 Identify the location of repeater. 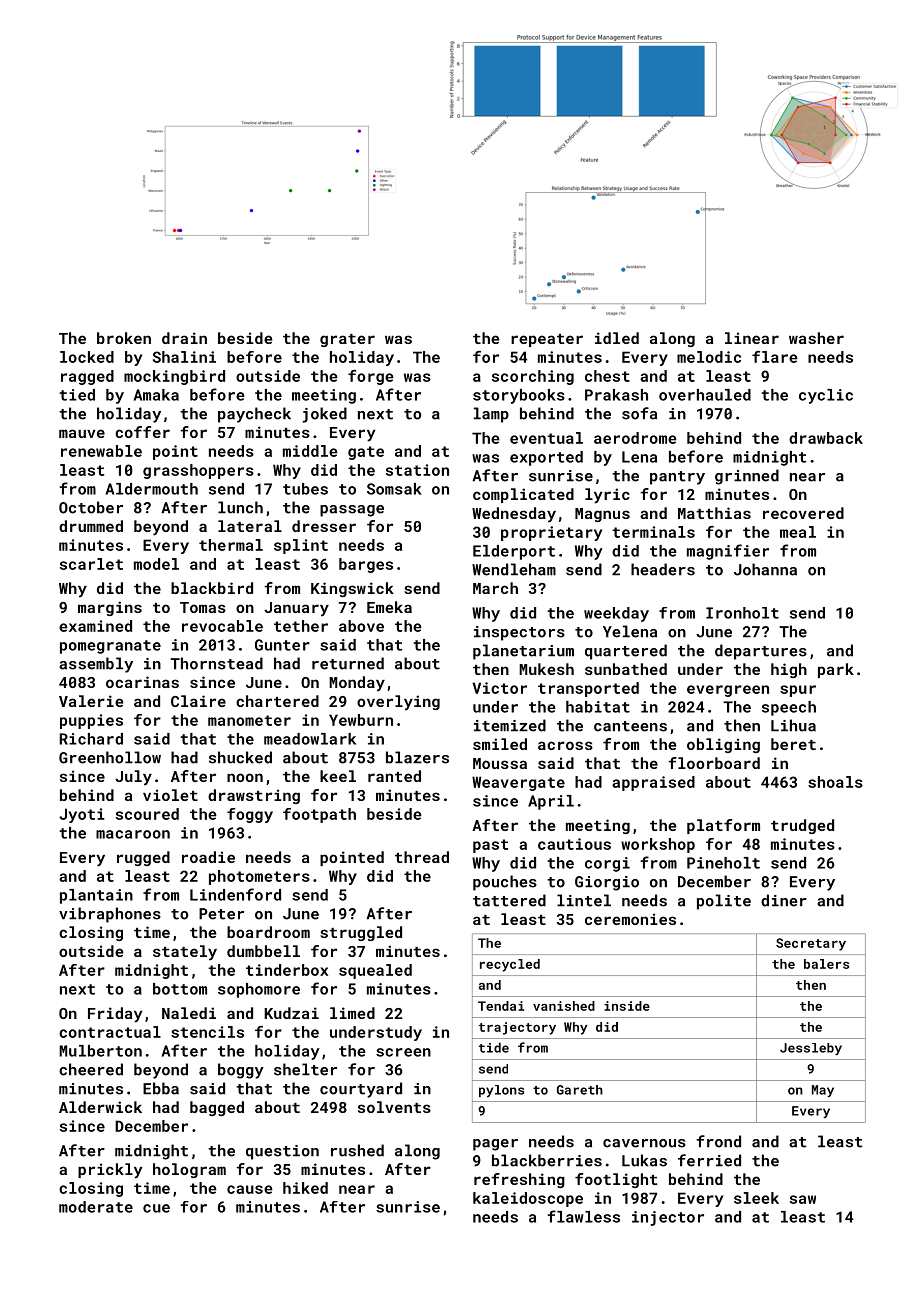
(547, 340).
